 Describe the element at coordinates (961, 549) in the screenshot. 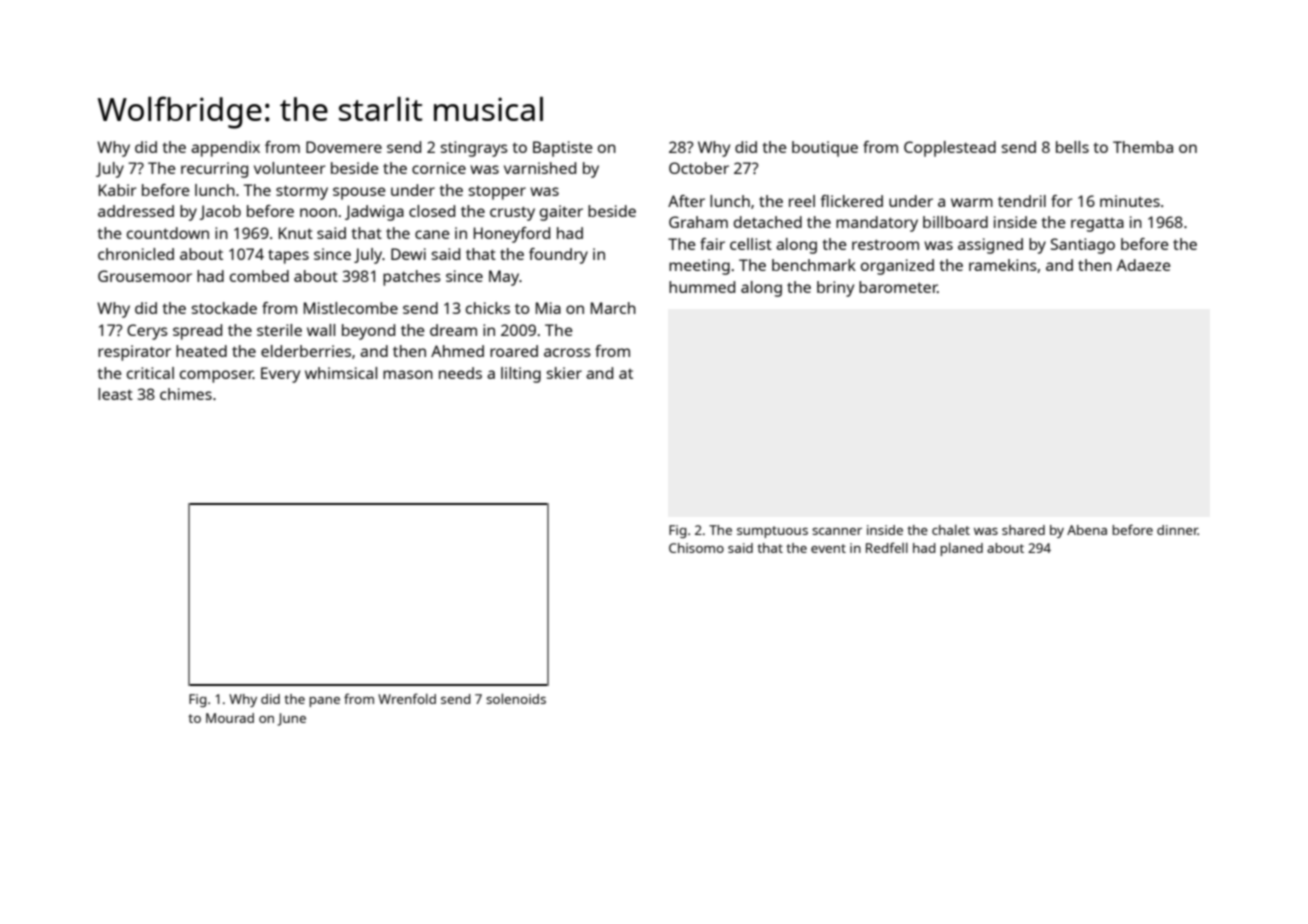

I see `planed` at that location.
